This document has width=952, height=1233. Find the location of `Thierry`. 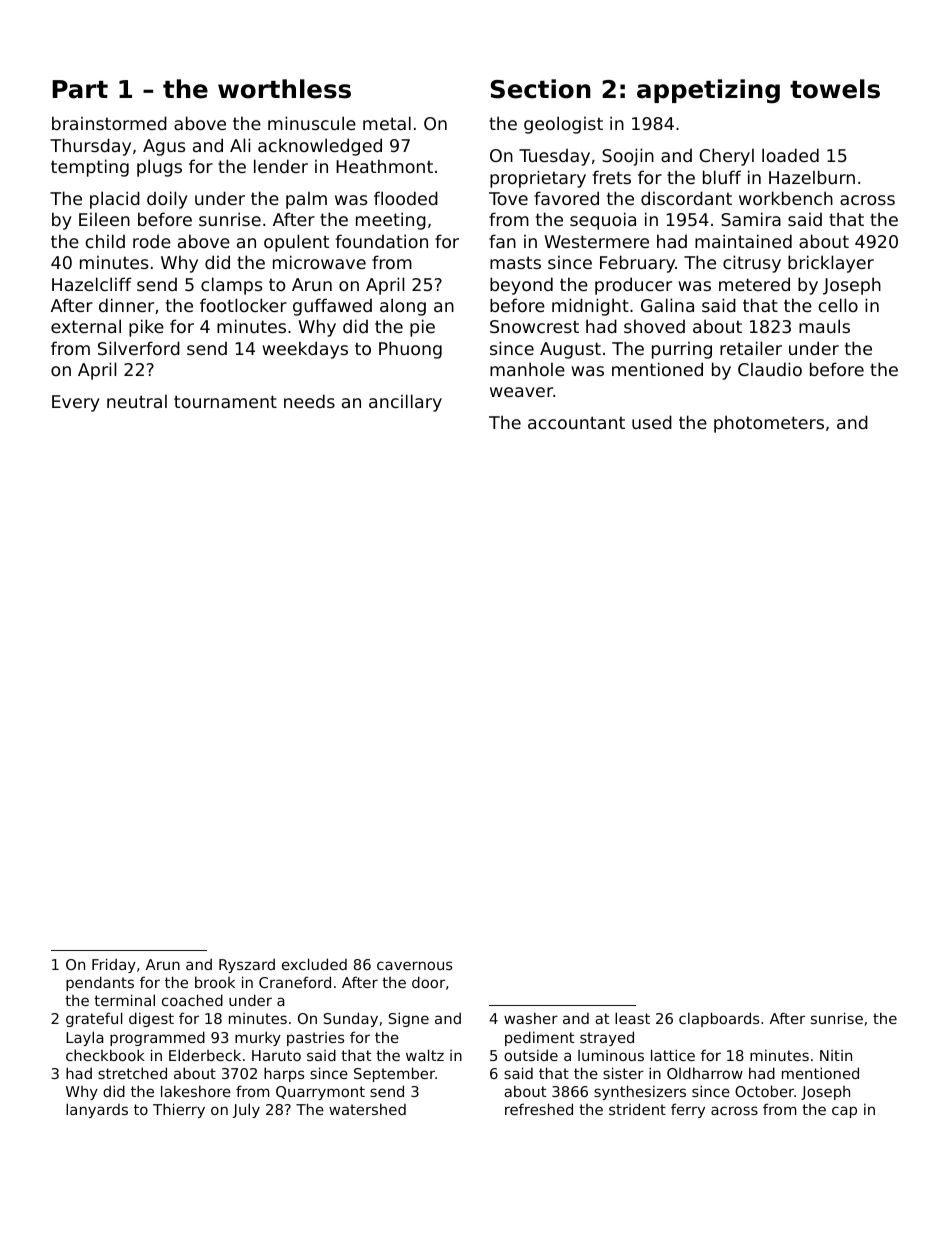

Thierry is located at coordinates (179, 1110).
